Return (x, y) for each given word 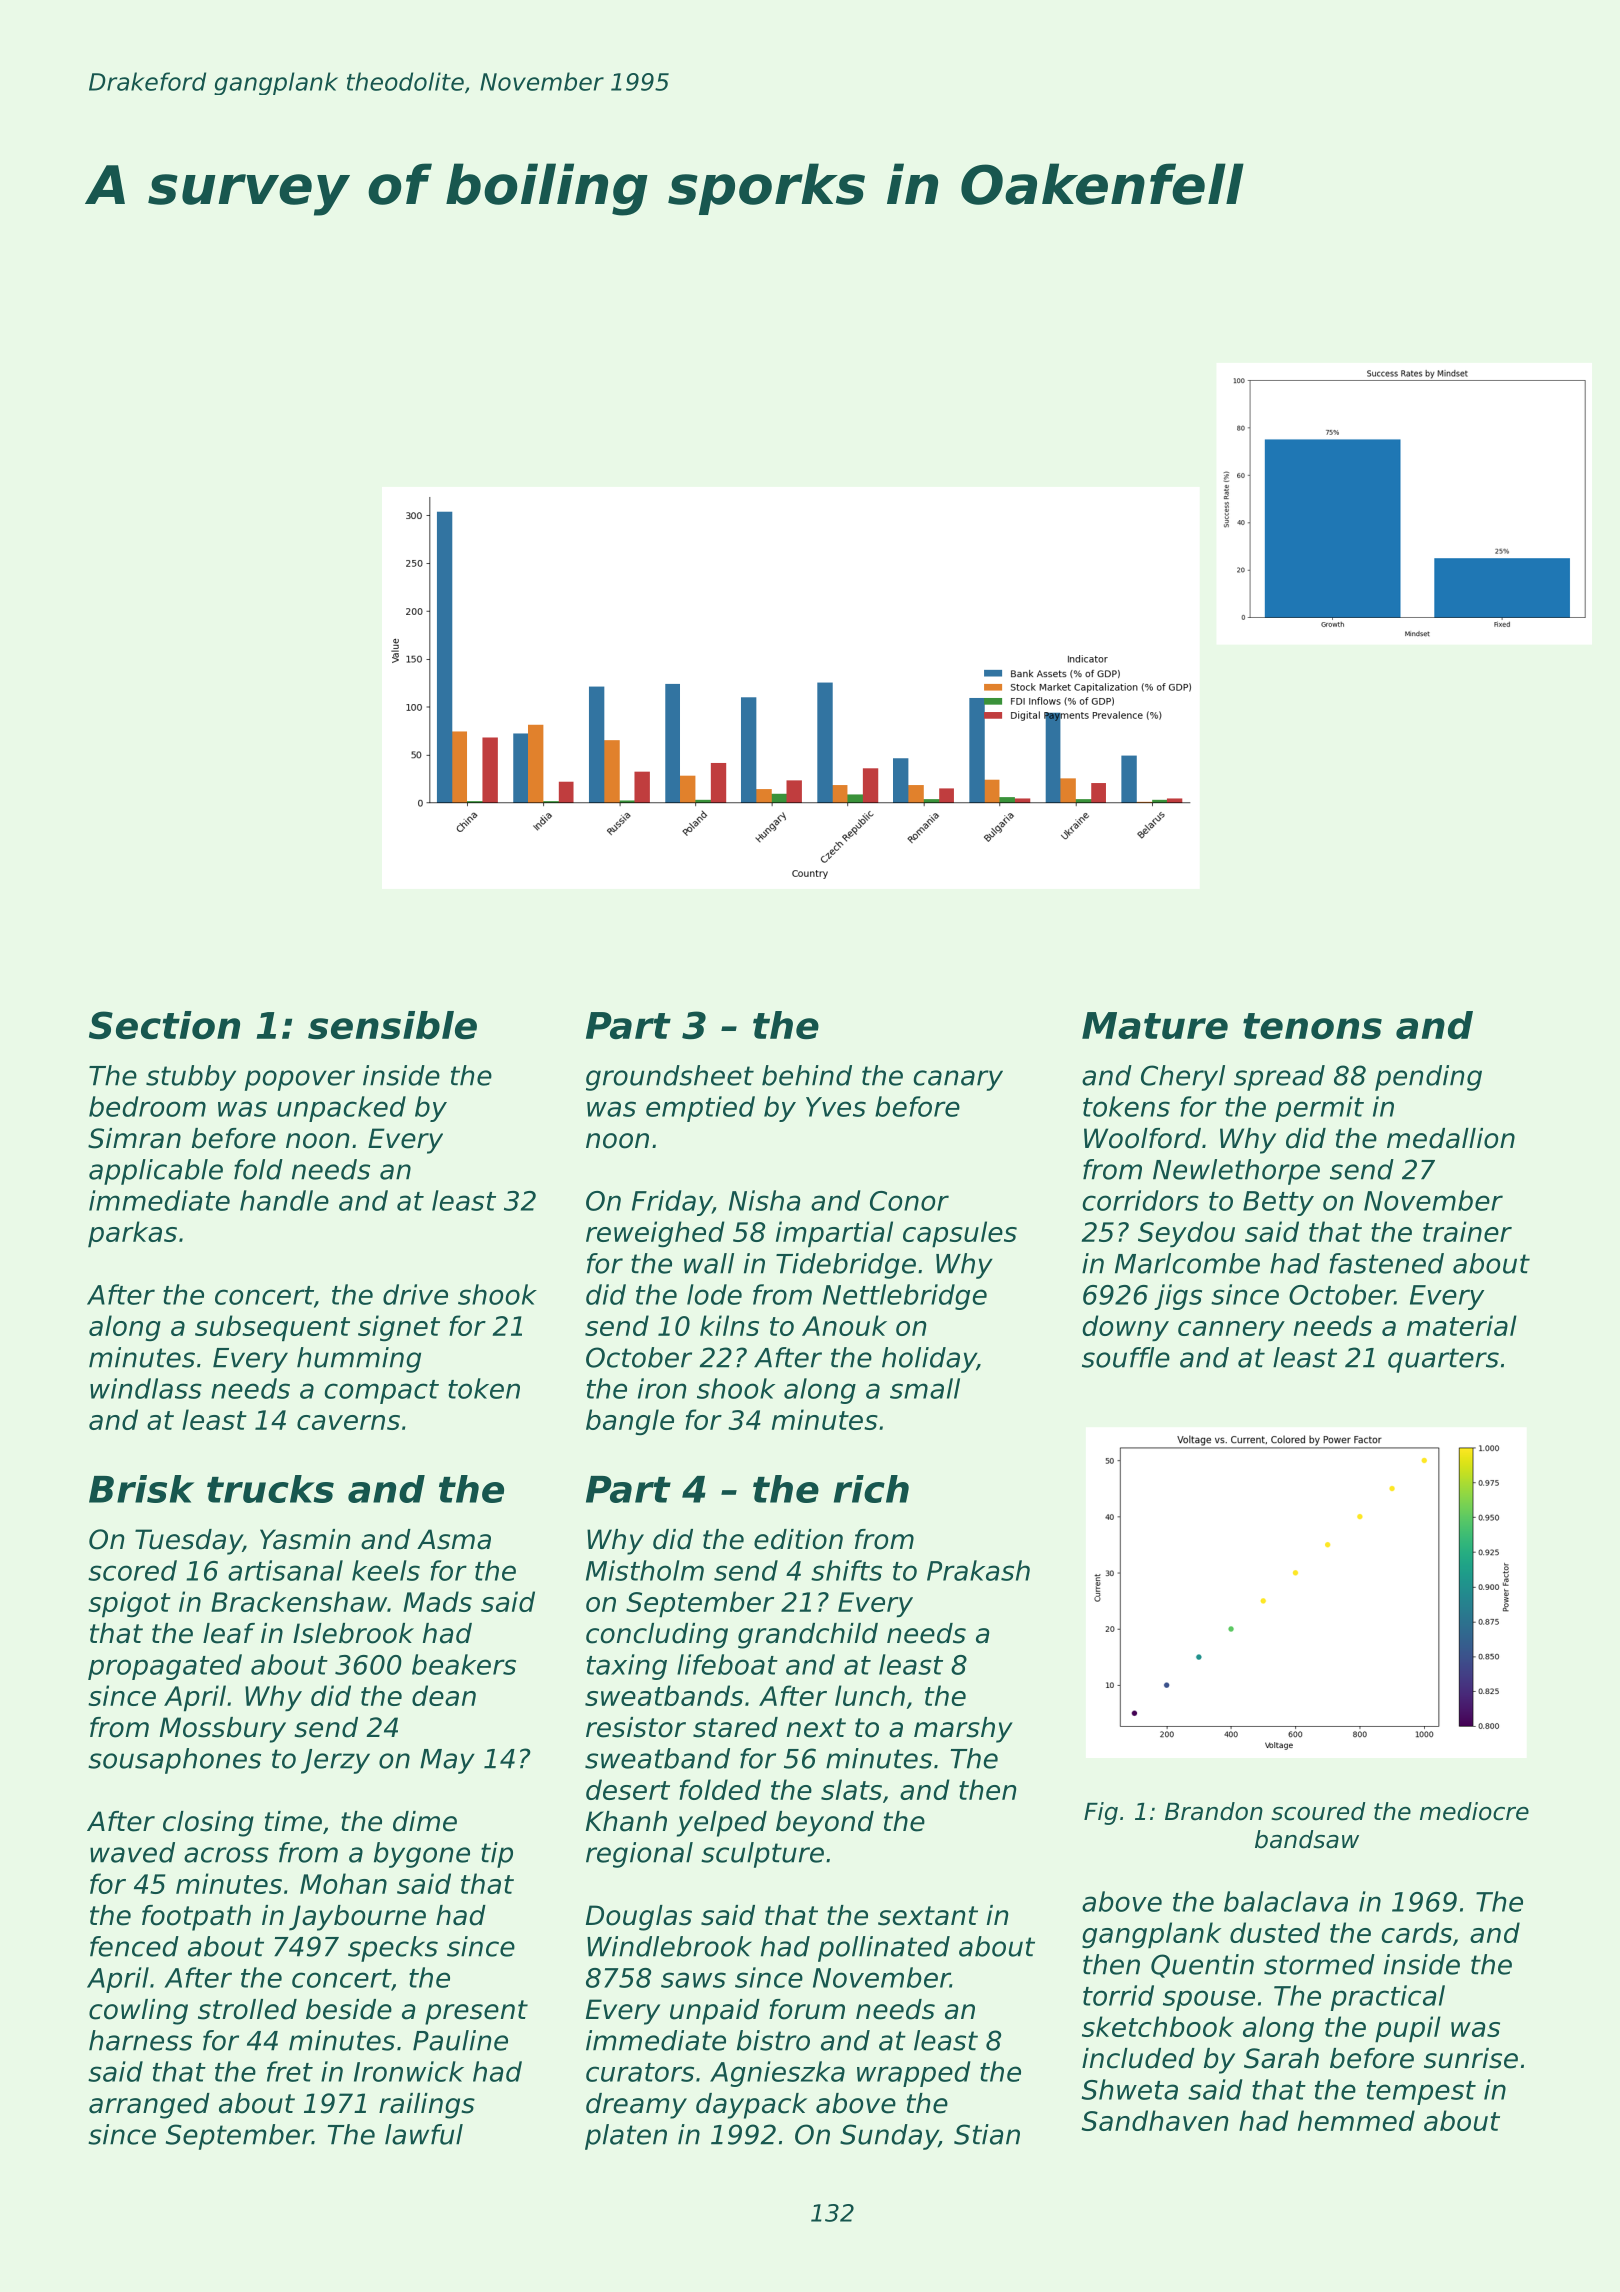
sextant (928, 1916)
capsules (960, 1234)
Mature (1155, 1025)
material (1462, 1325)
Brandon (1214, 1811)
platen (626, 2137)
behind (807, 1075)
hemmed (1356, 2120)
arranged (149, 2106)
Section (164, 1025)
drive (415, 1294)
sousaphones (174, 1761)
